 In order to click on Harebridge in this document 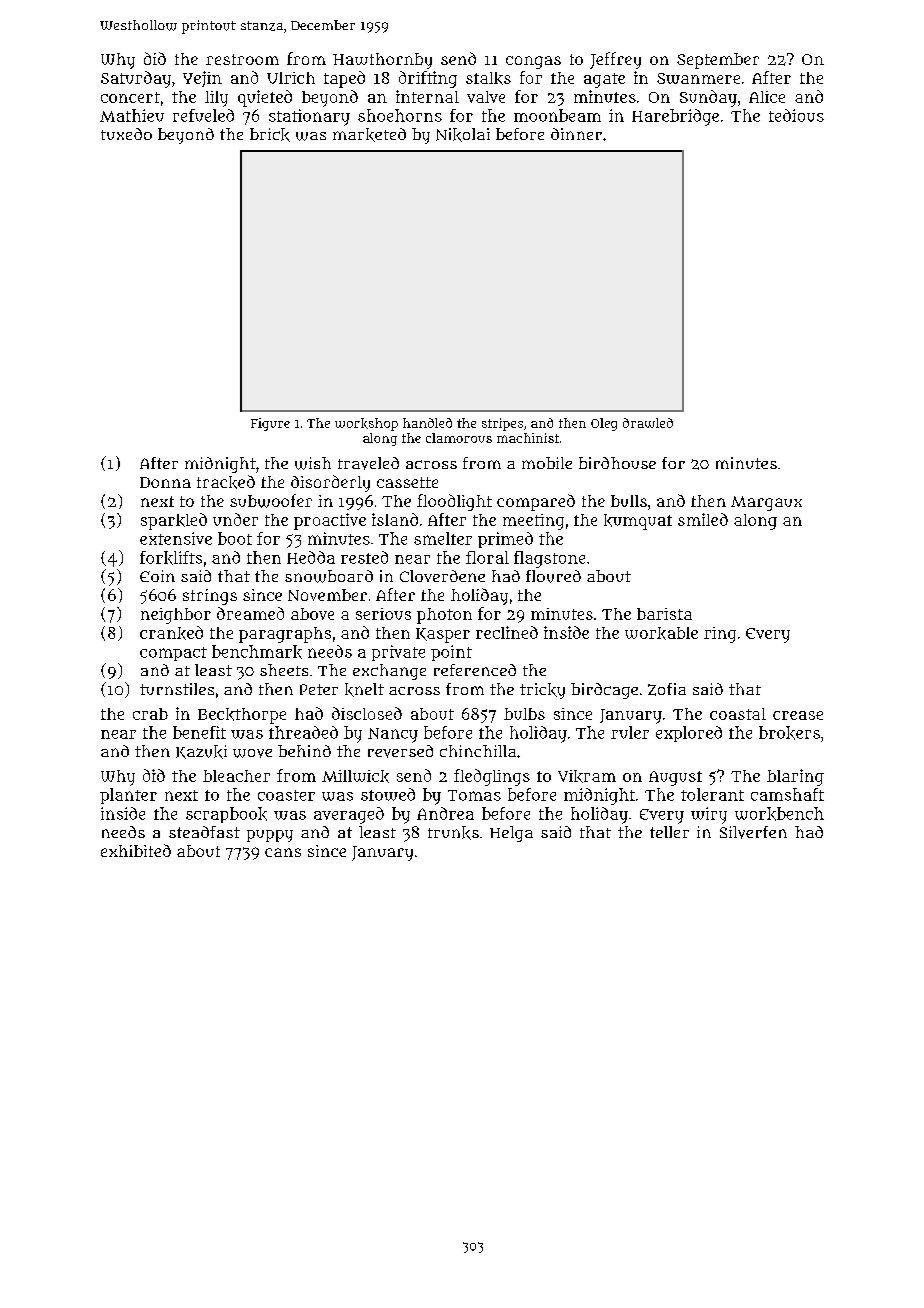, I will do `click(675, 117)`.
